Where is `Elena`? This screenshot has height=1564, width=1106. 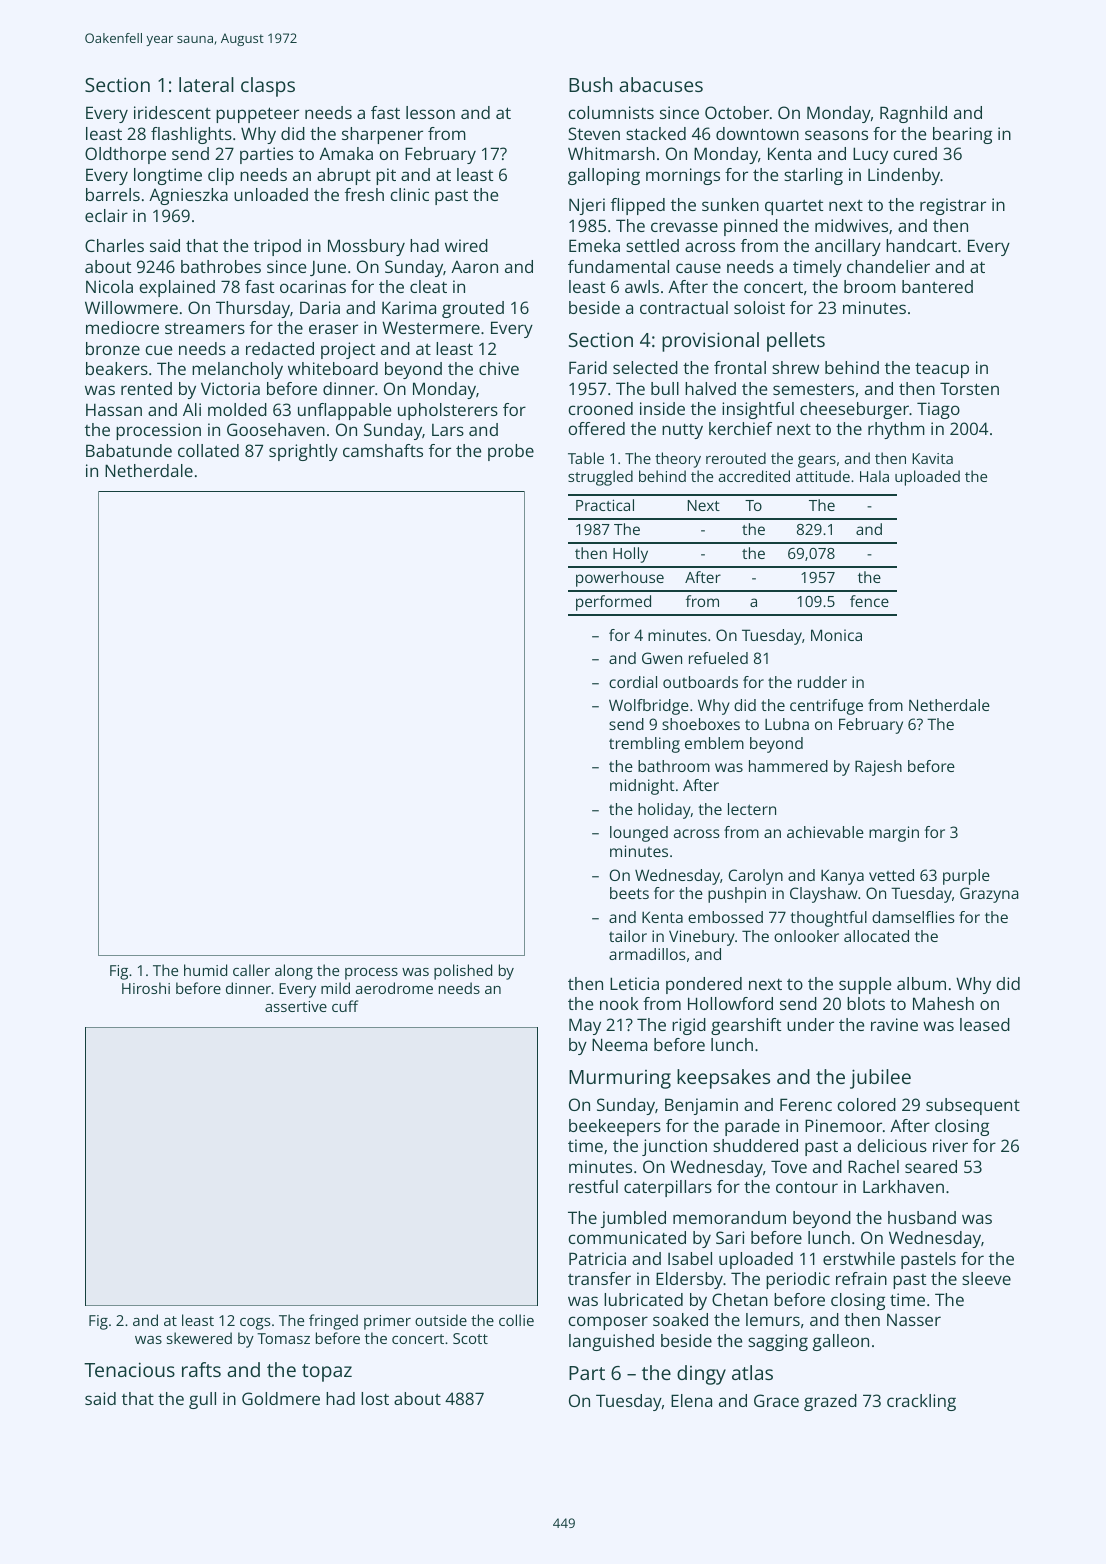 Elena is located at coordinates (691, 1400).
